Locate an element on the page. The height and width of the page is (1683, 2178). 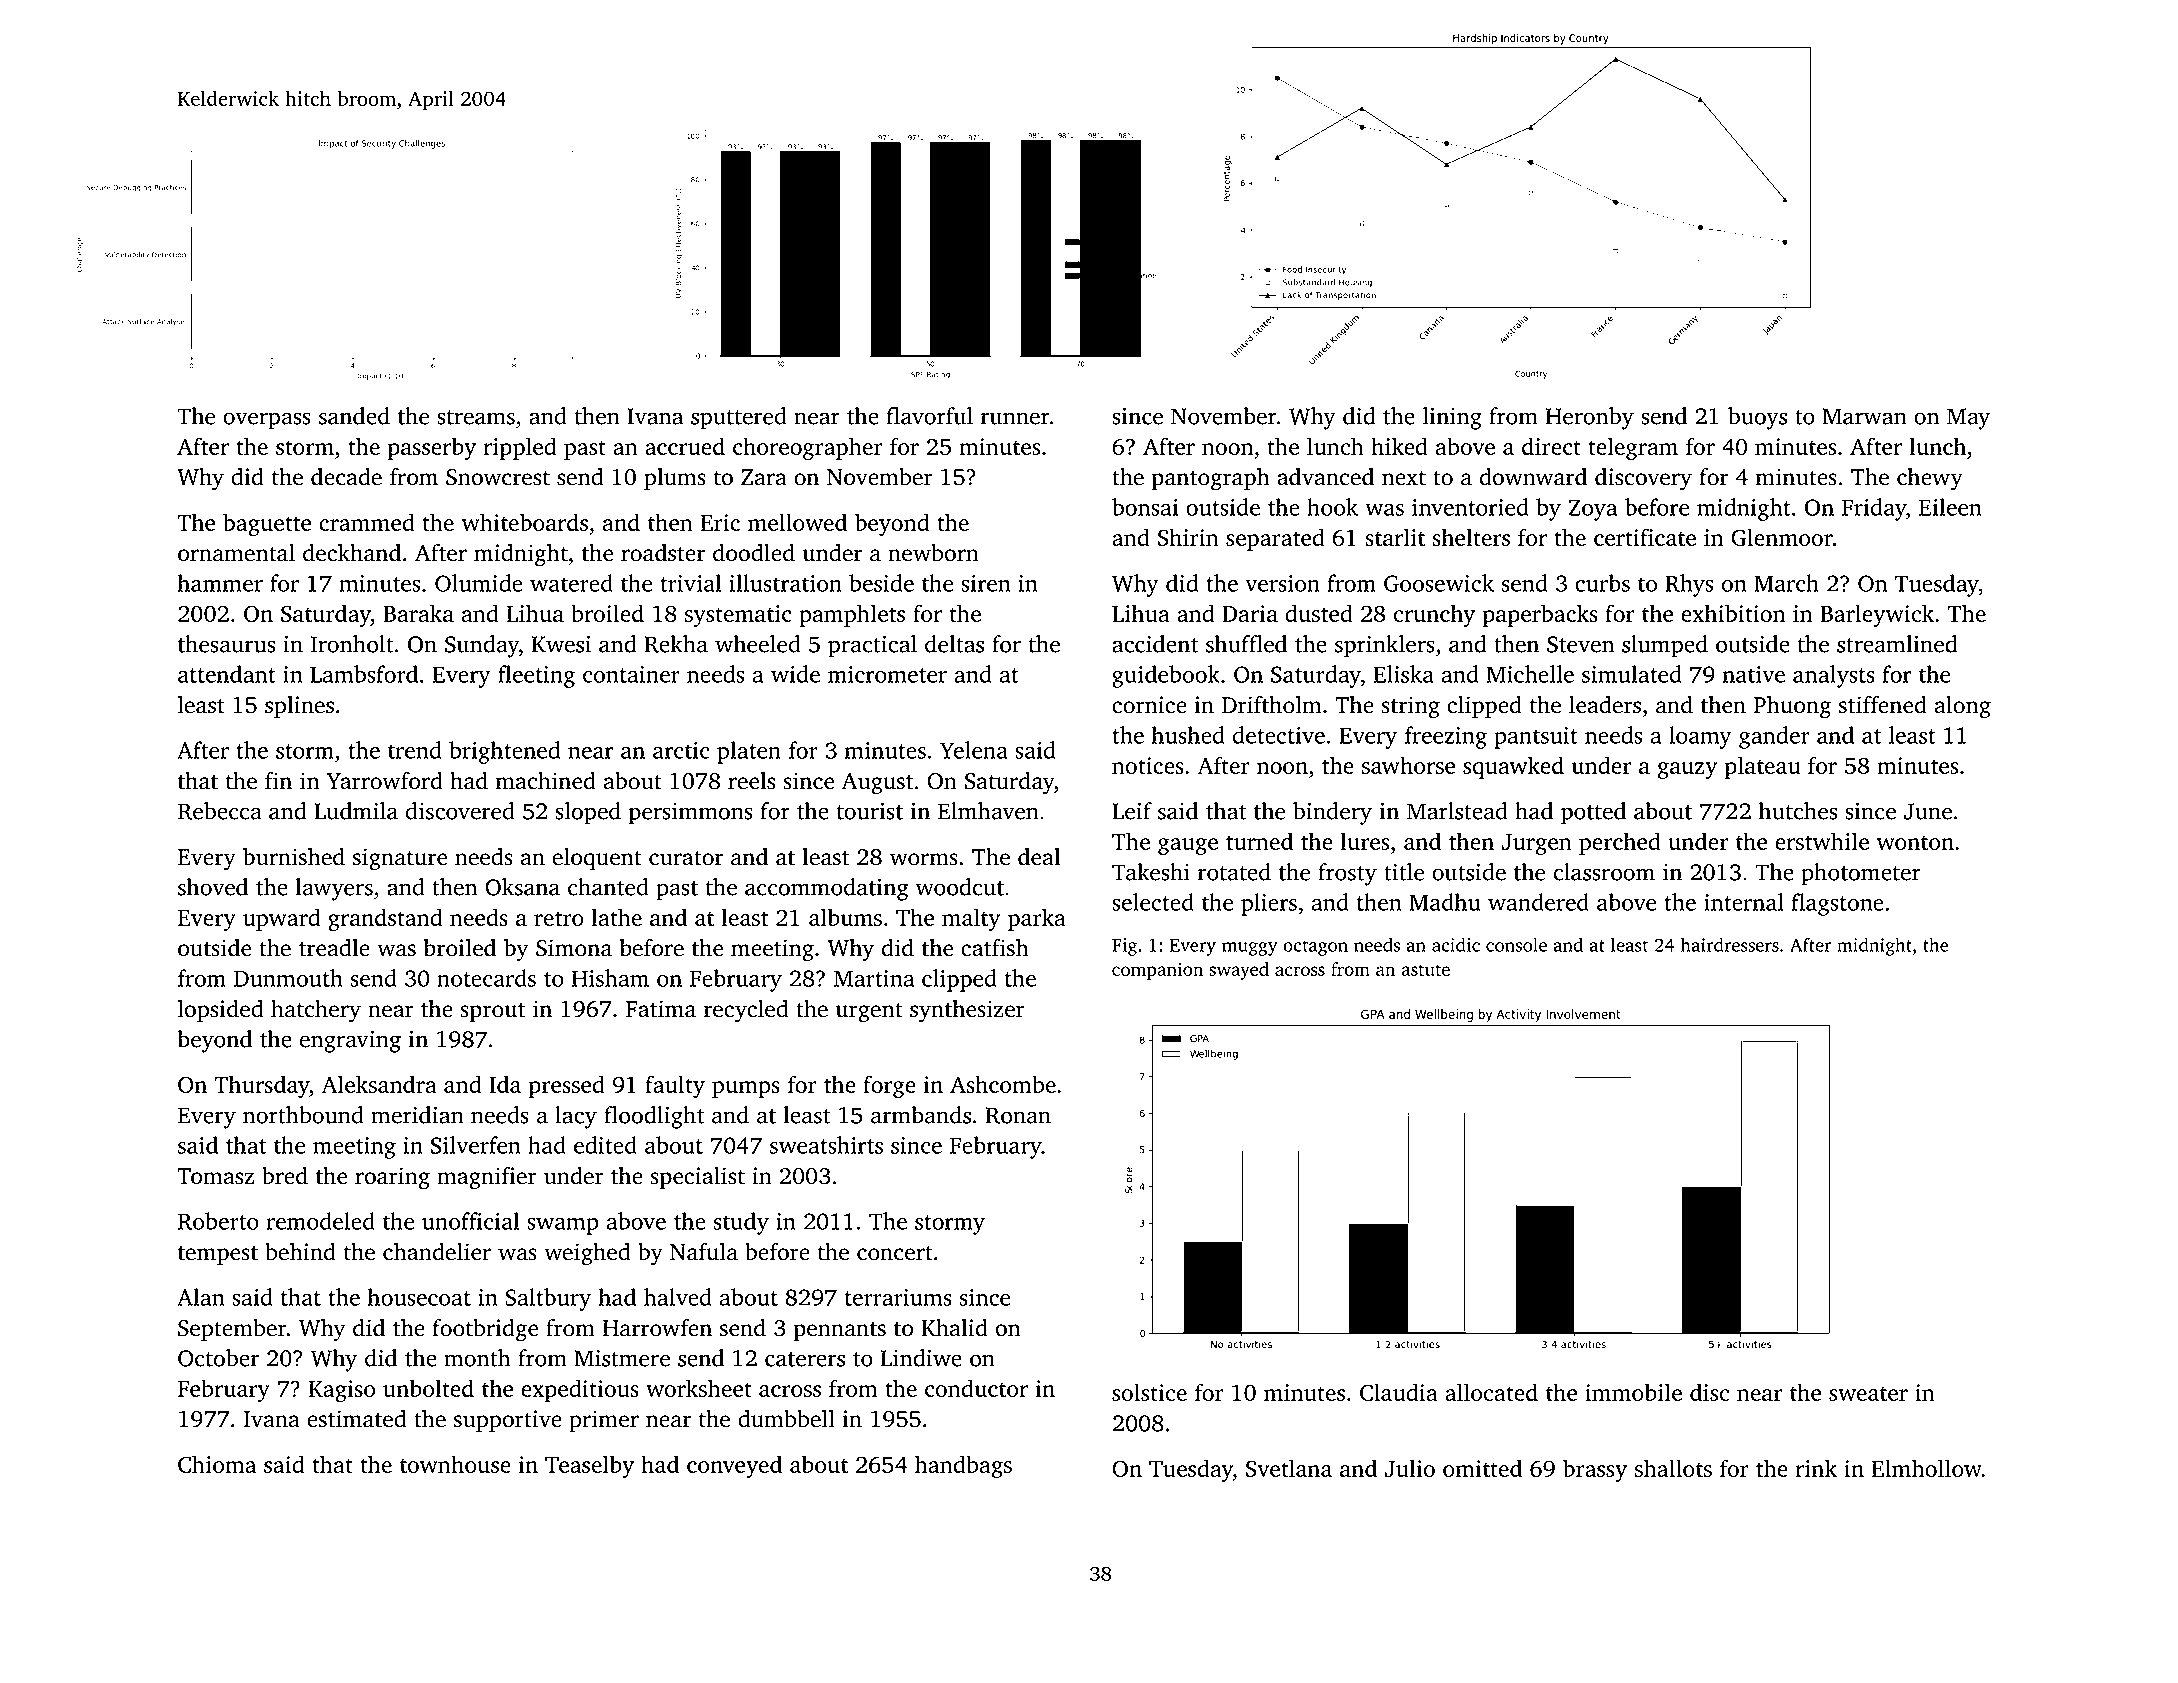
flavorful is located at coordinates (930, 416).
